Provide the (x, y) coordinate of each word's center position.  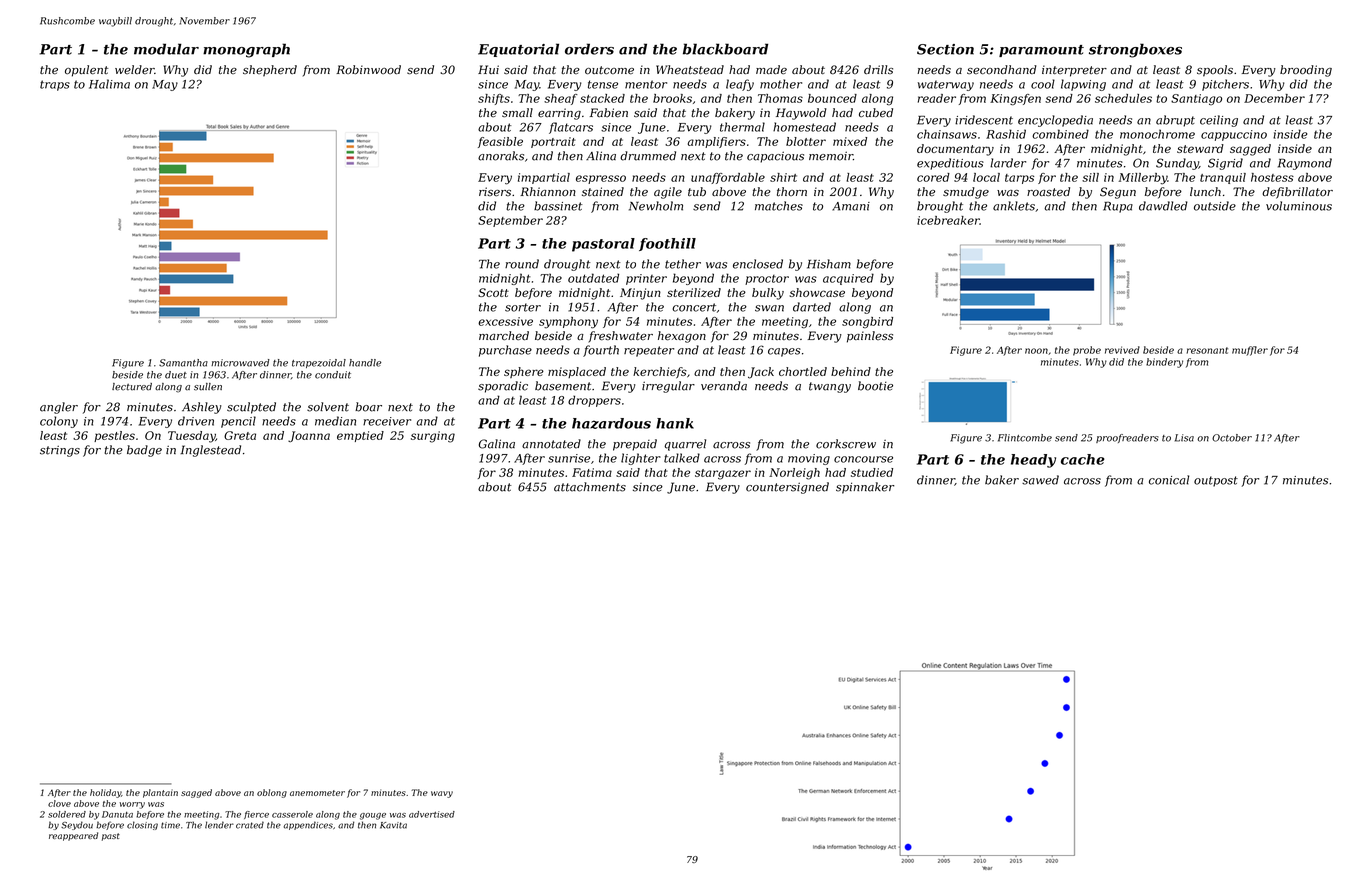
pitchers (1225, 85)
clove (59, 803)
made (771, 70)
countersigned (787, 488)
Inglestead (210, 451)
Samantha (183, 363)
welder (134, 69)
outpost (1216, 481)
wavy (442, 794)
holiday (105, 793)
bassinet (558, 206)
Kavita (393, 825)
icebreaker (948, 220)
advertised (432, 814)
